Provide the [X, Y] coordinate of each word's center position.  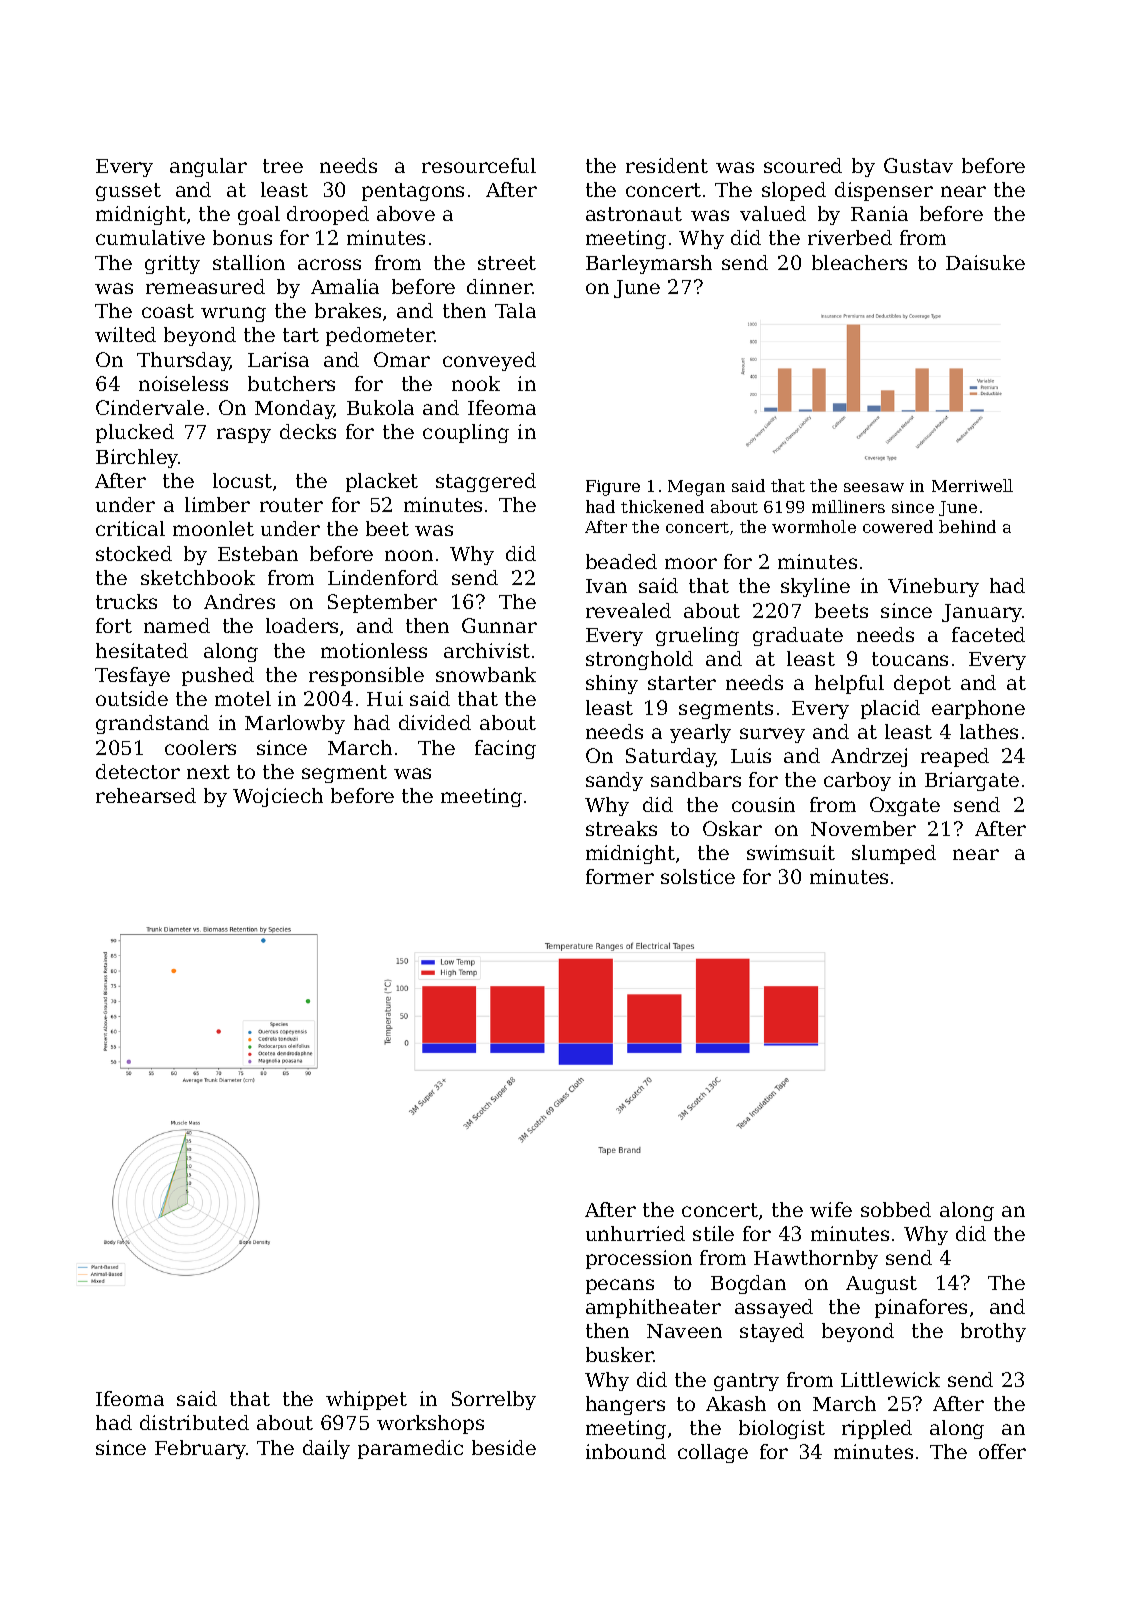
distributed [194, 1422]
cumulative [150, 237]
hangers [625, 1405]
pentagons [413, 192]
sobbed [896, 1209]
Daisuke [985, 262]
